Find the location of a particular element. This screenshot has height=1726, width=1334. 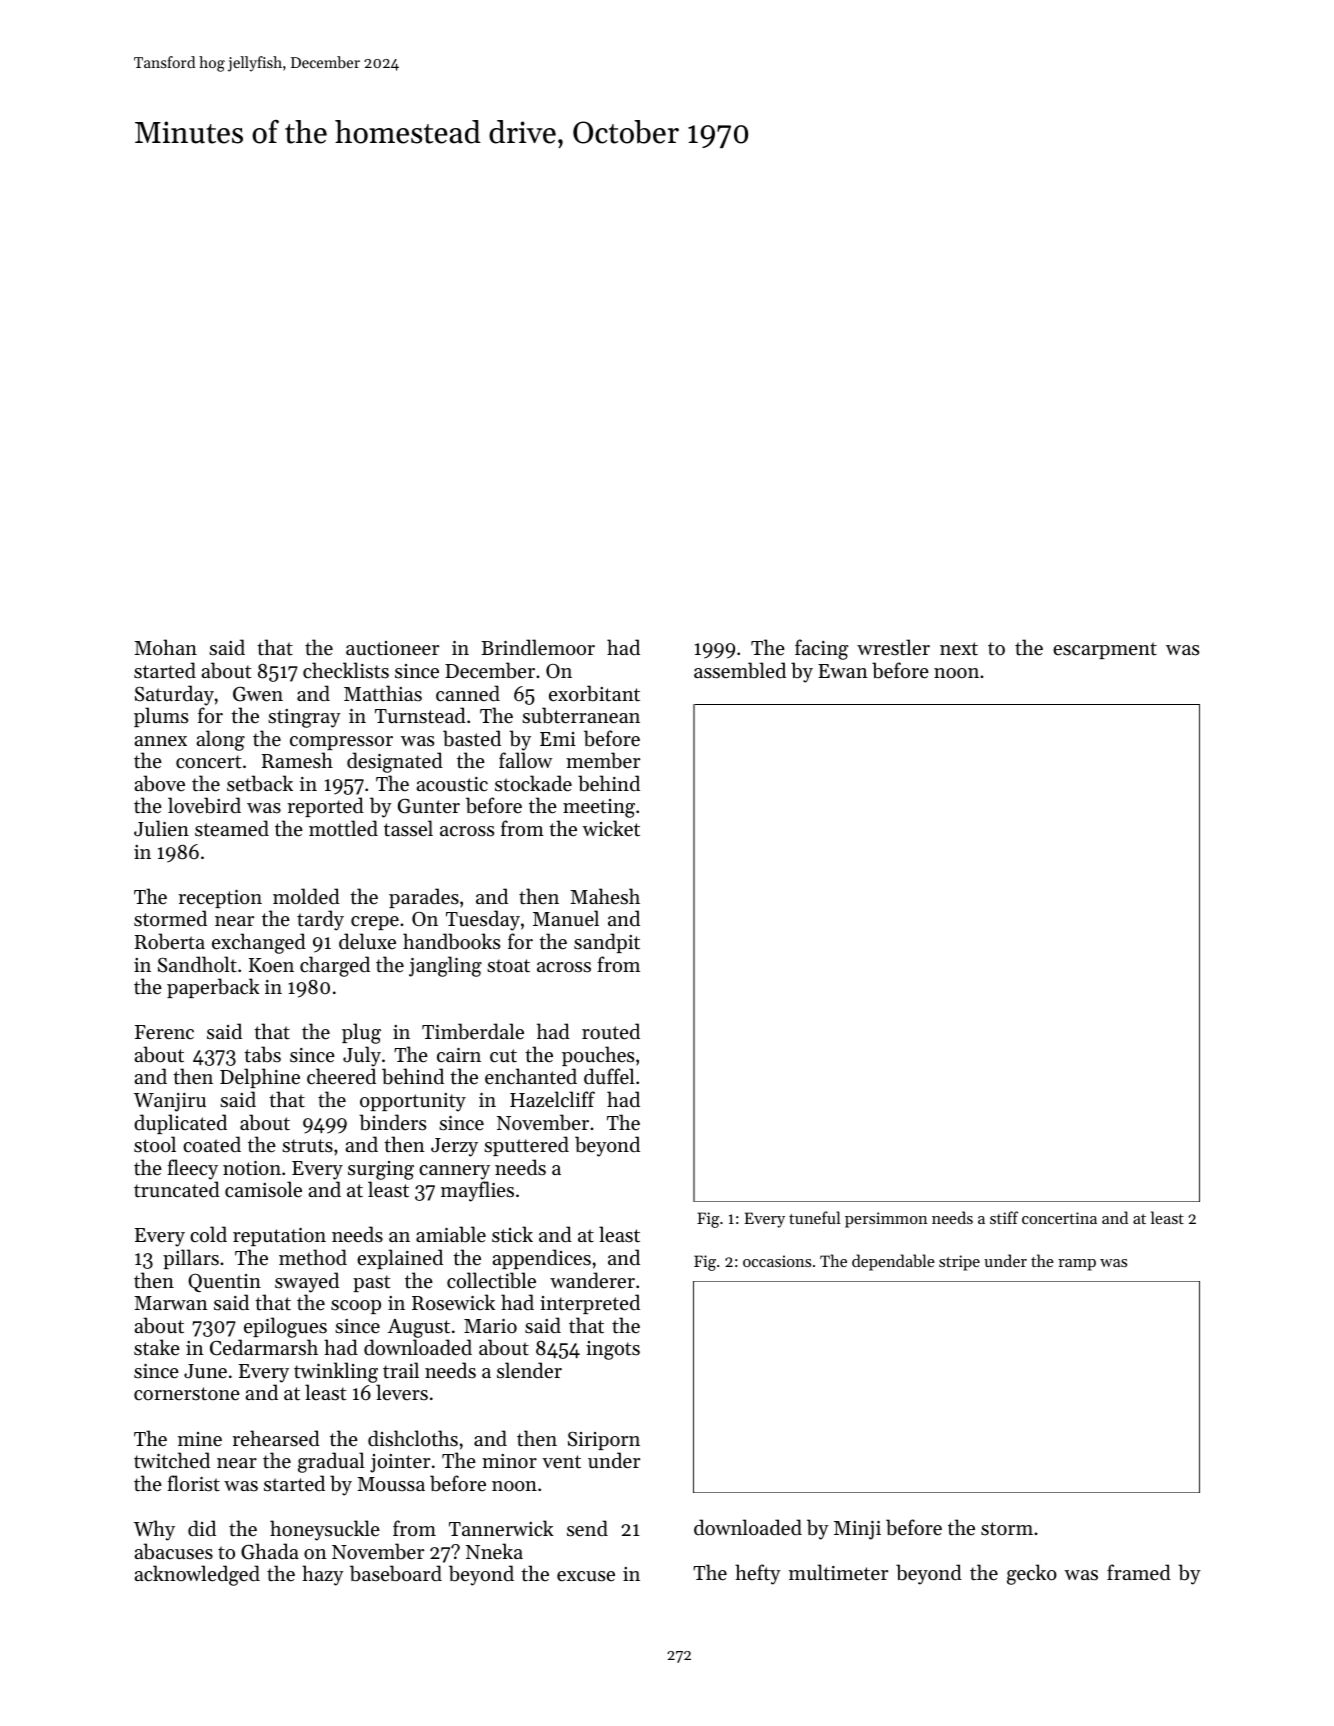

wicket is located at coordinates (611, 828).
